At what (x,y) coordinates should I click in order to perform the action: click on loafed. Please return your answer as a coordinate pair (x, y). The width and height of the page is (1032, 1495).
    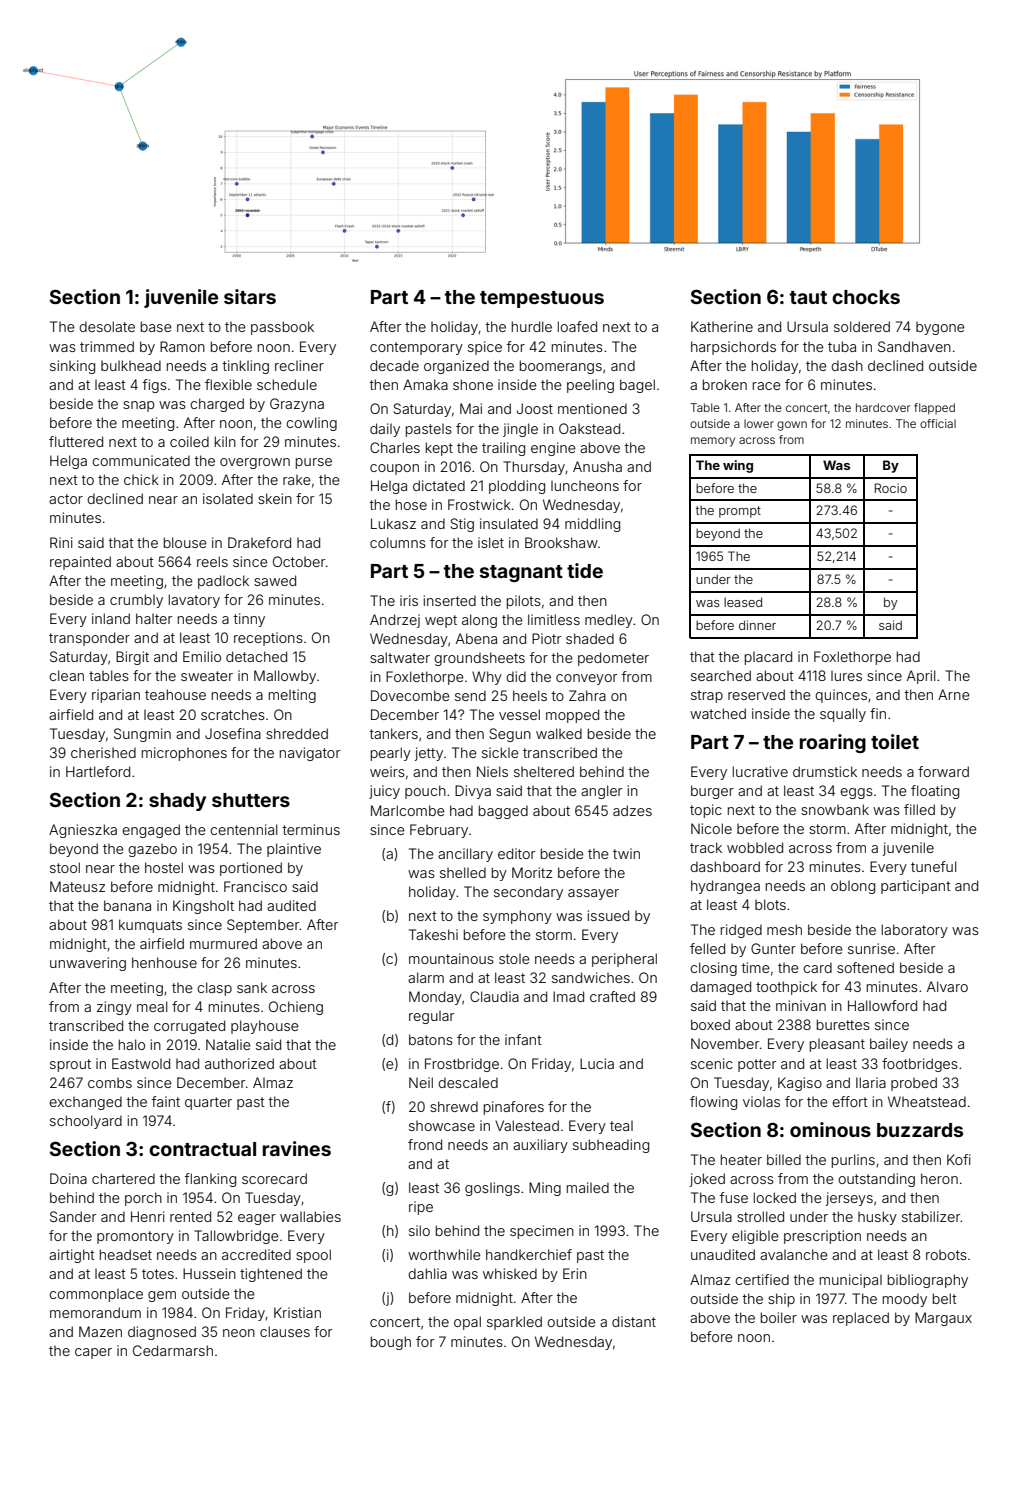
    Looking at the image, I should click on (577, 326).
